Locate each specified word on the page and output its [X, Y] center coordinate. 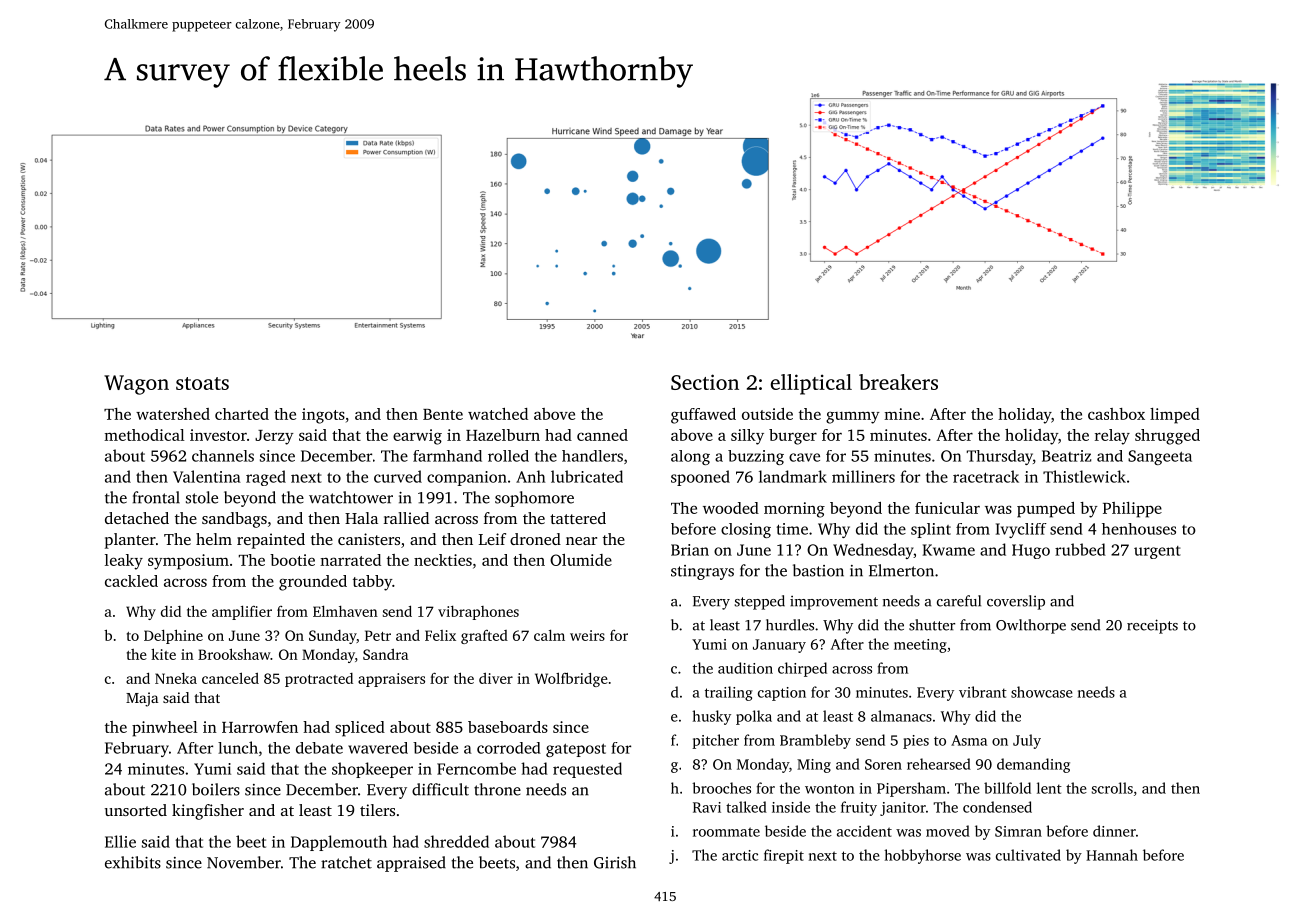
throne [497, 789]
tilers [377, 810]
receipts [1152, 626]
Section [705, 382]
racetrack [986, 476]
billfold [1007, 788]
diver [496, 678]
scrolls [1112, 788]
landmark [793, 476]
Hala [361, 518]
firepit [784, 856]
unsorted [136, 810]
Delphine [173, 636]
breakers [898, 382]
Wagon [136, 385]
